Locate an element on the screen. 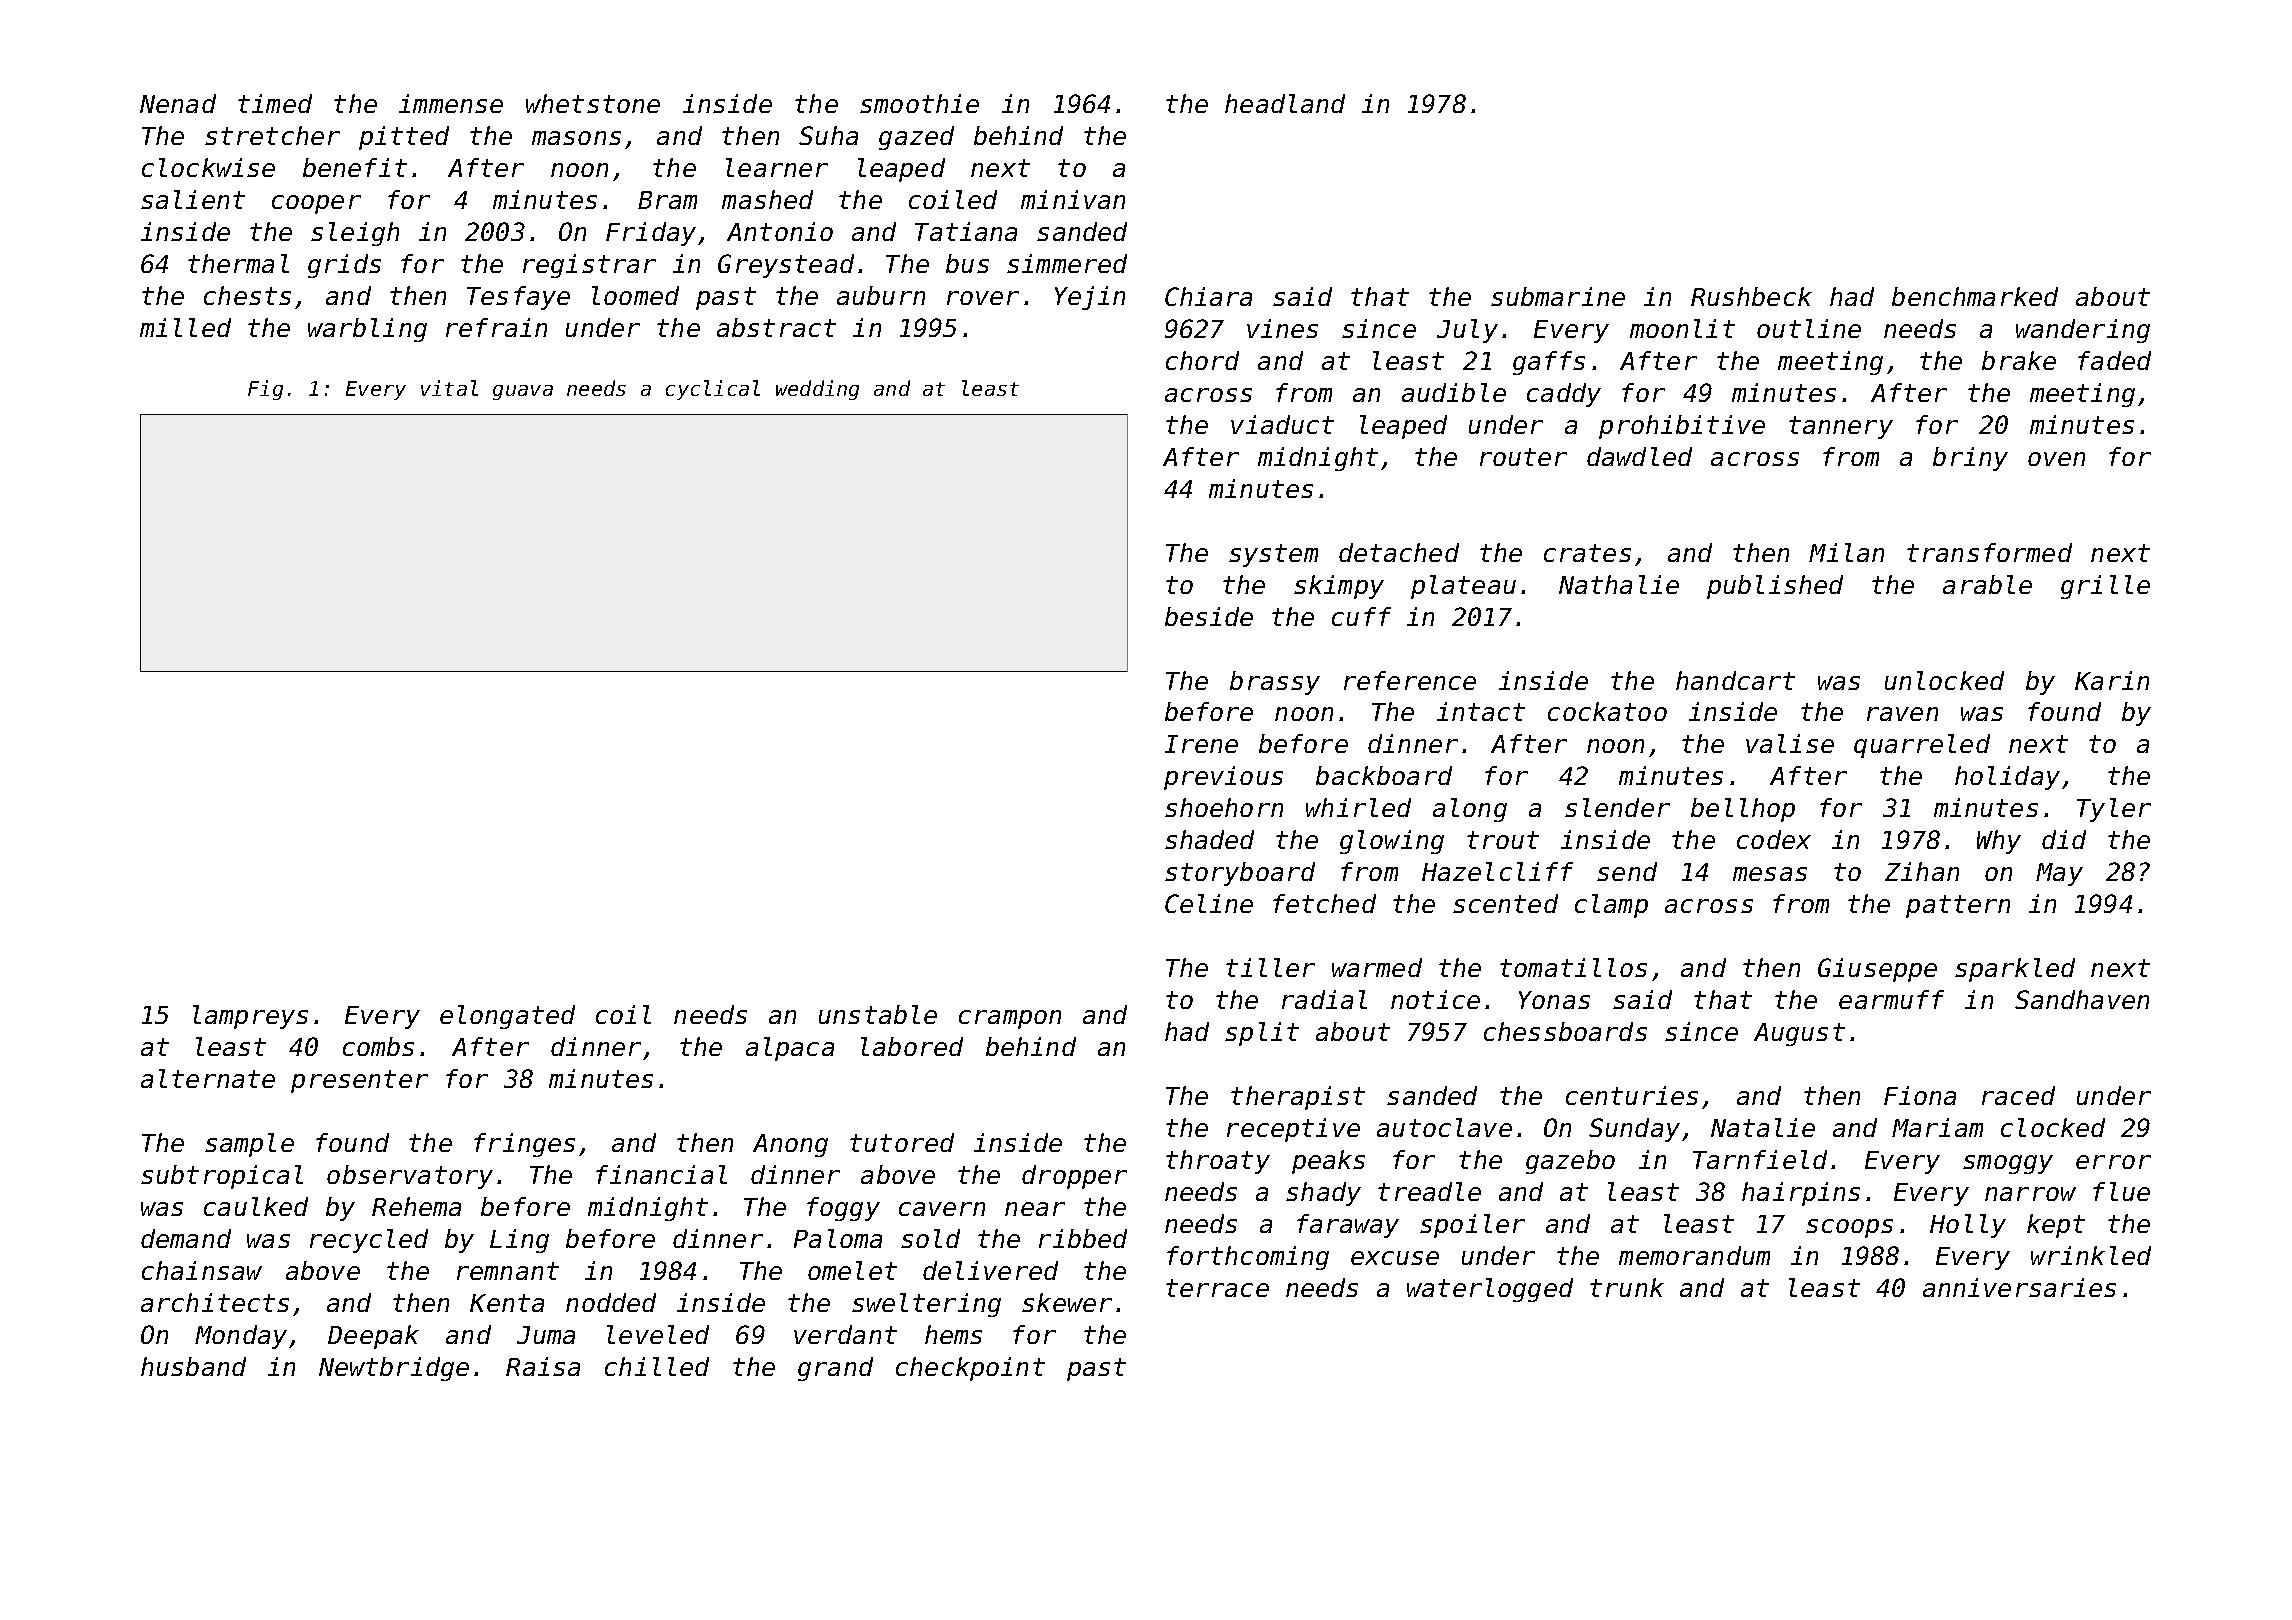  Raisa is located at coordinates (543, 1366).
